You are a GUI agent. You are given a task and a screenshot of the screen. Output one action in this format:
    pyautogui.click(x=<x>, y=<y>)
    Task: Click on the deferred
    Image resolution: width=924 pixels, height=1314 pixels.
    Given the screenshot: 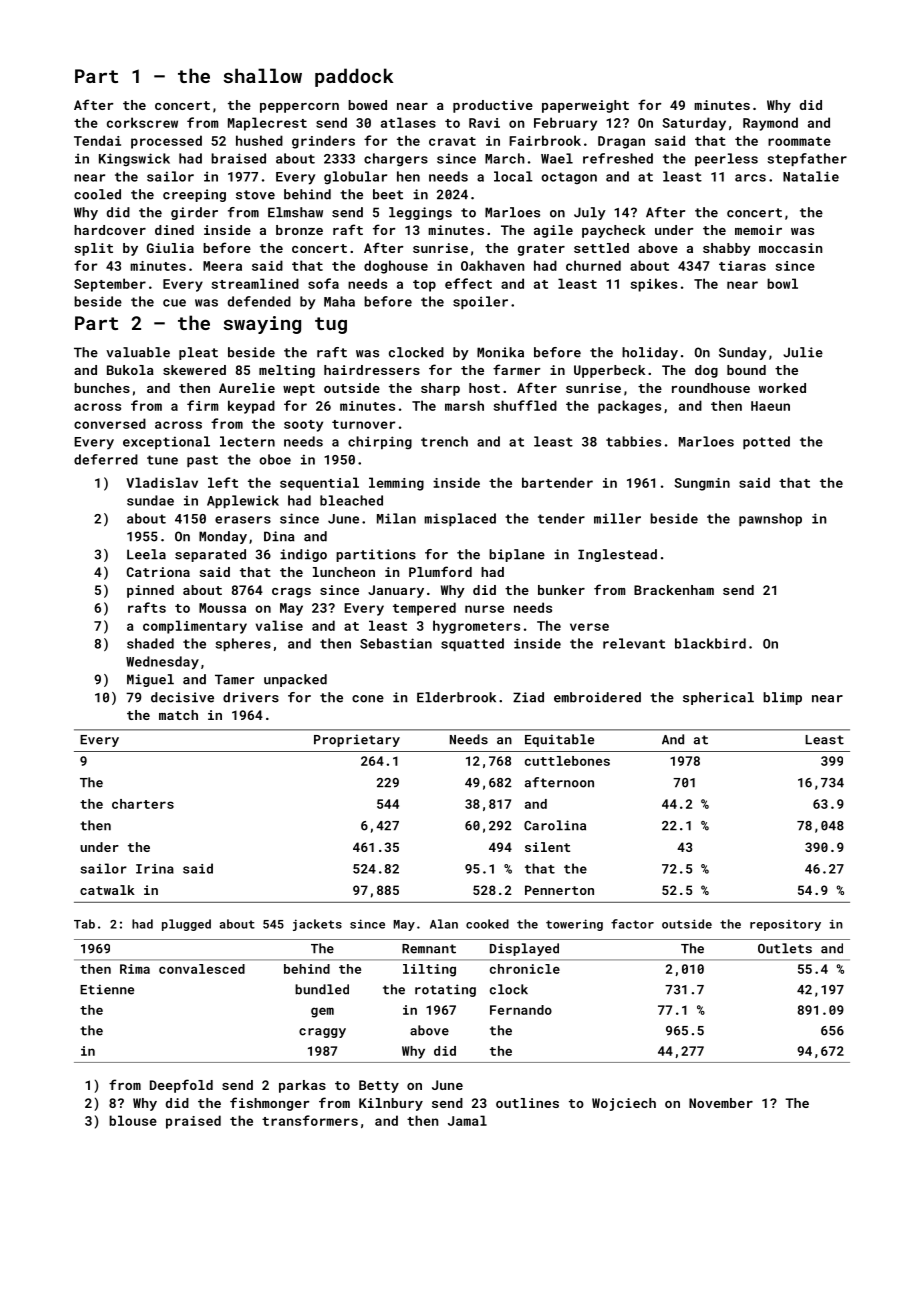 What is the action you would take?
    pyautogui.click(x=106, y=459)
